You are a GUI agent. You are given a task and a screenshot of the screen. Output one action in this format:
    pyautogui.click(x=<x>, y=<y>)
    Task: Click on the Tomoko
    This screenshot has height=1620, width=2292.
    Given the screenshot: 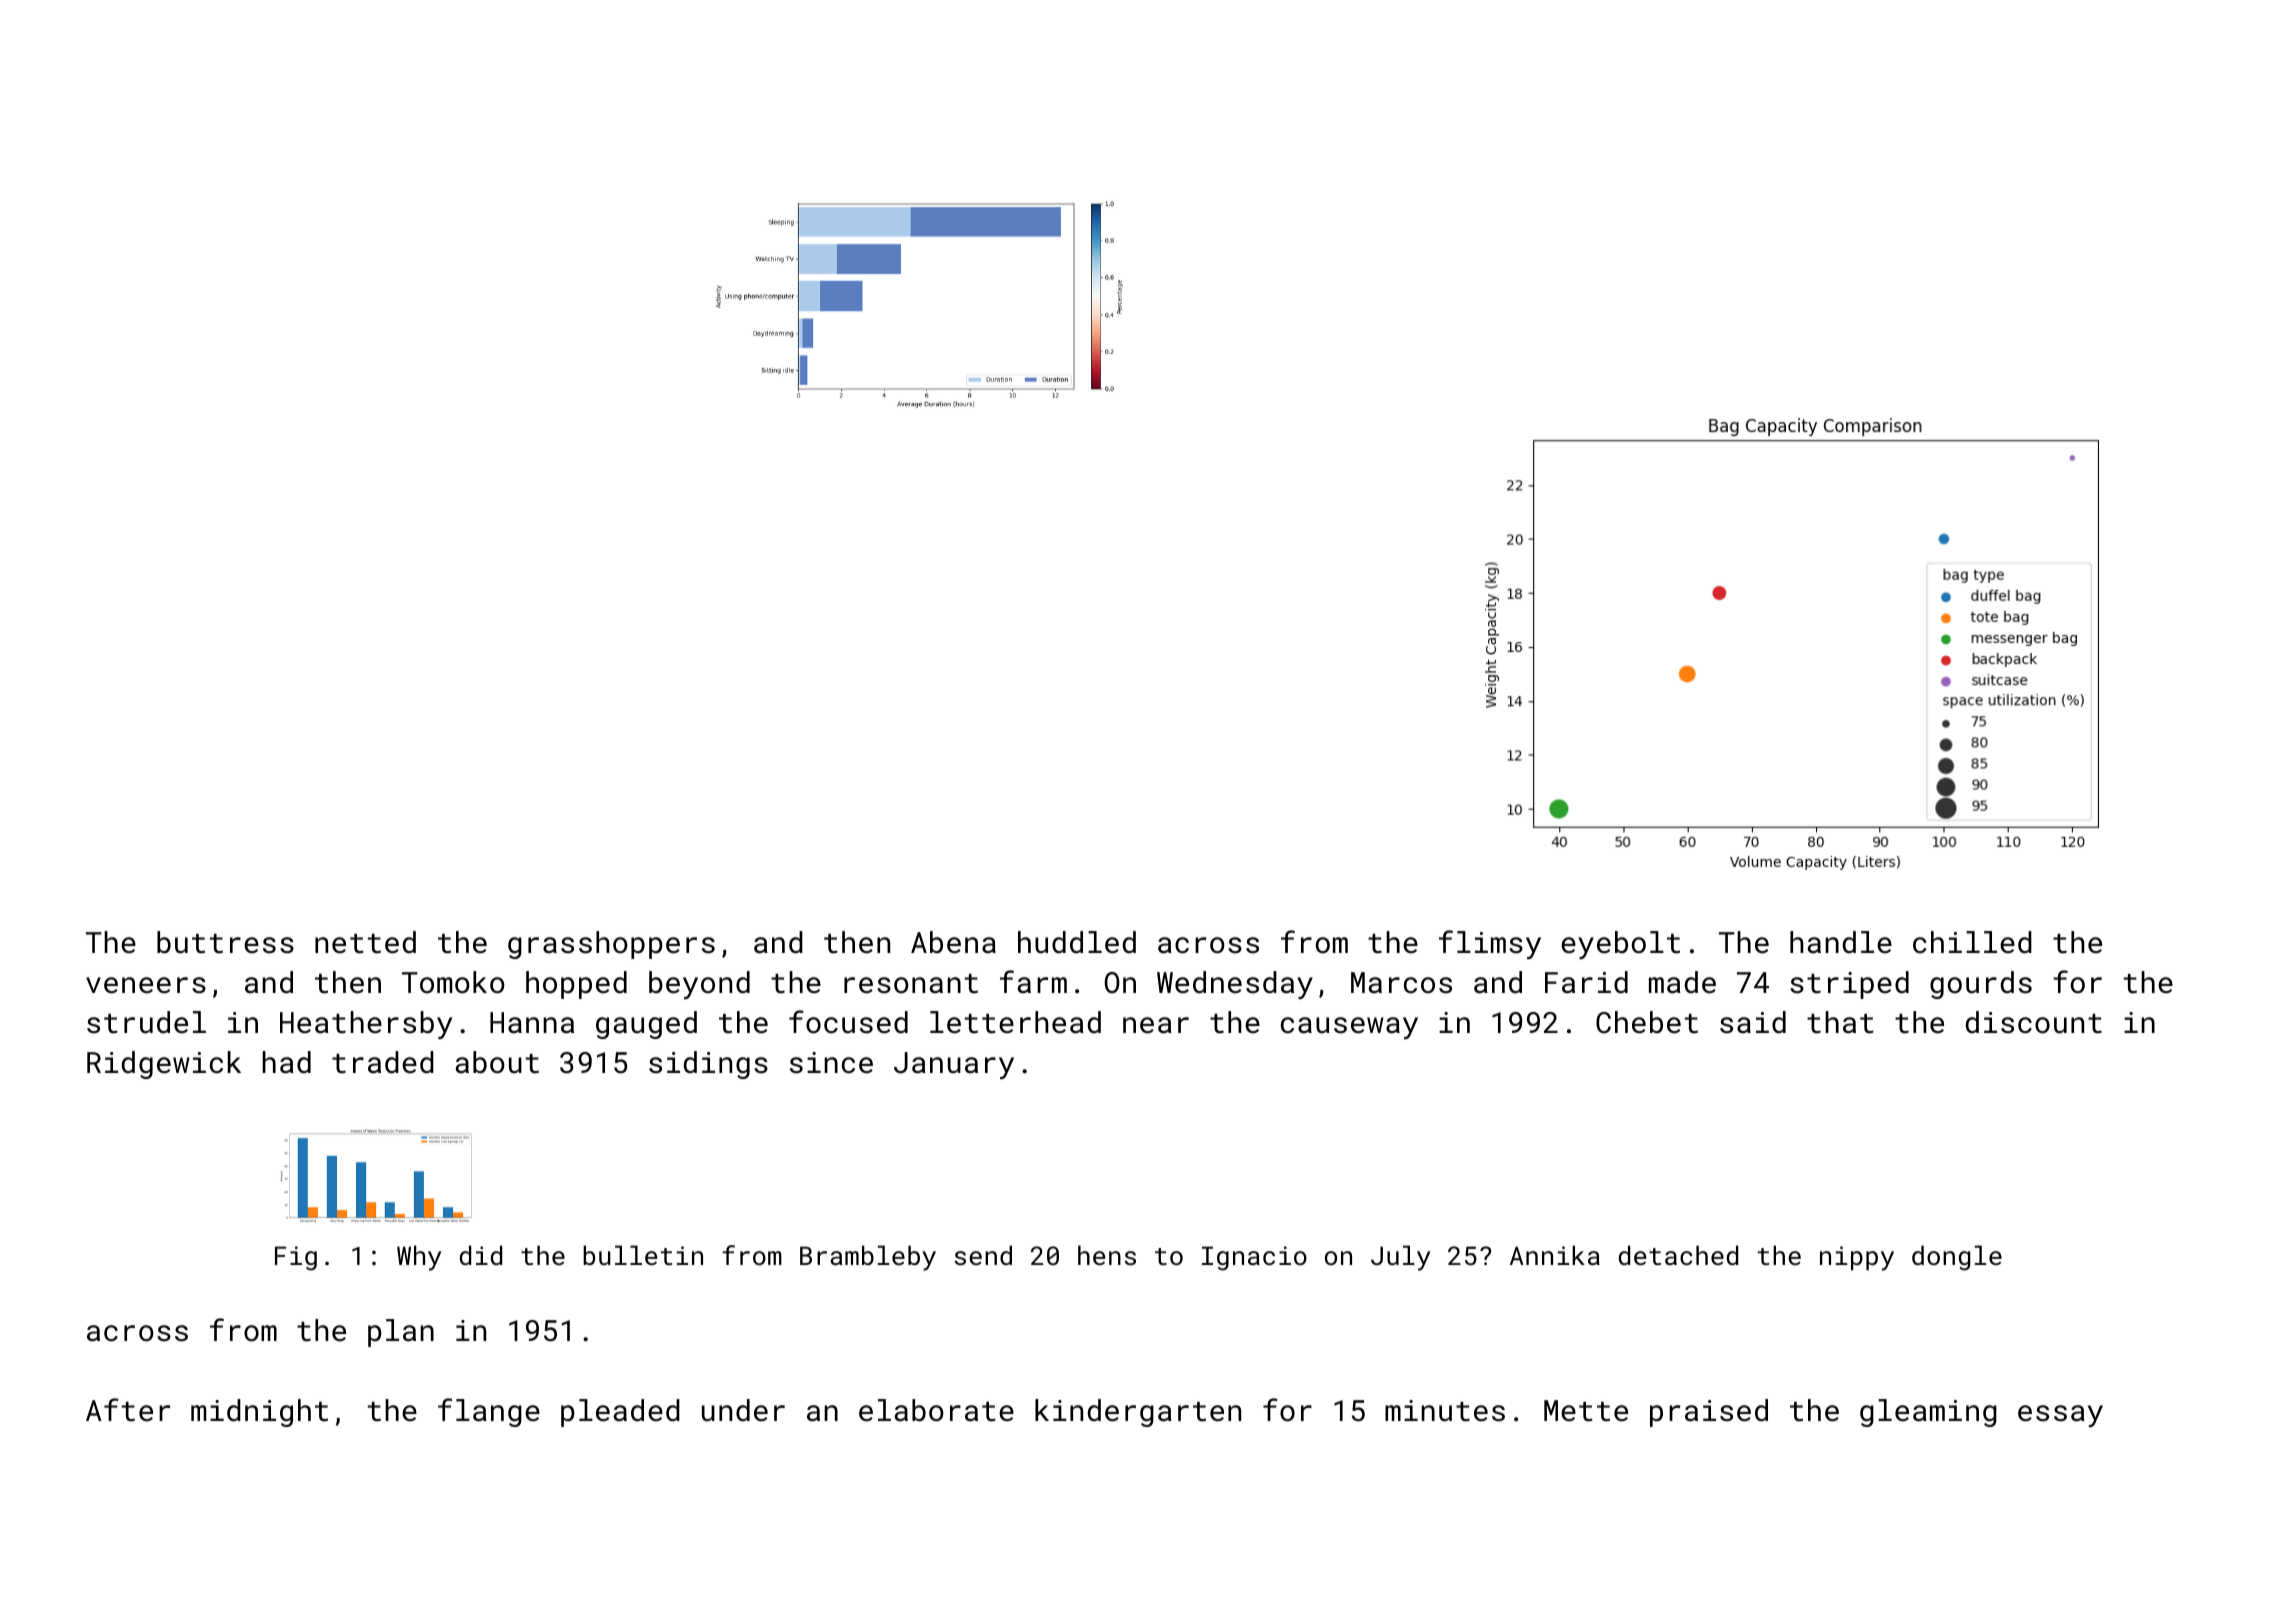 What is the action you would take?
    pyautogui.click(x=453, y=982)
